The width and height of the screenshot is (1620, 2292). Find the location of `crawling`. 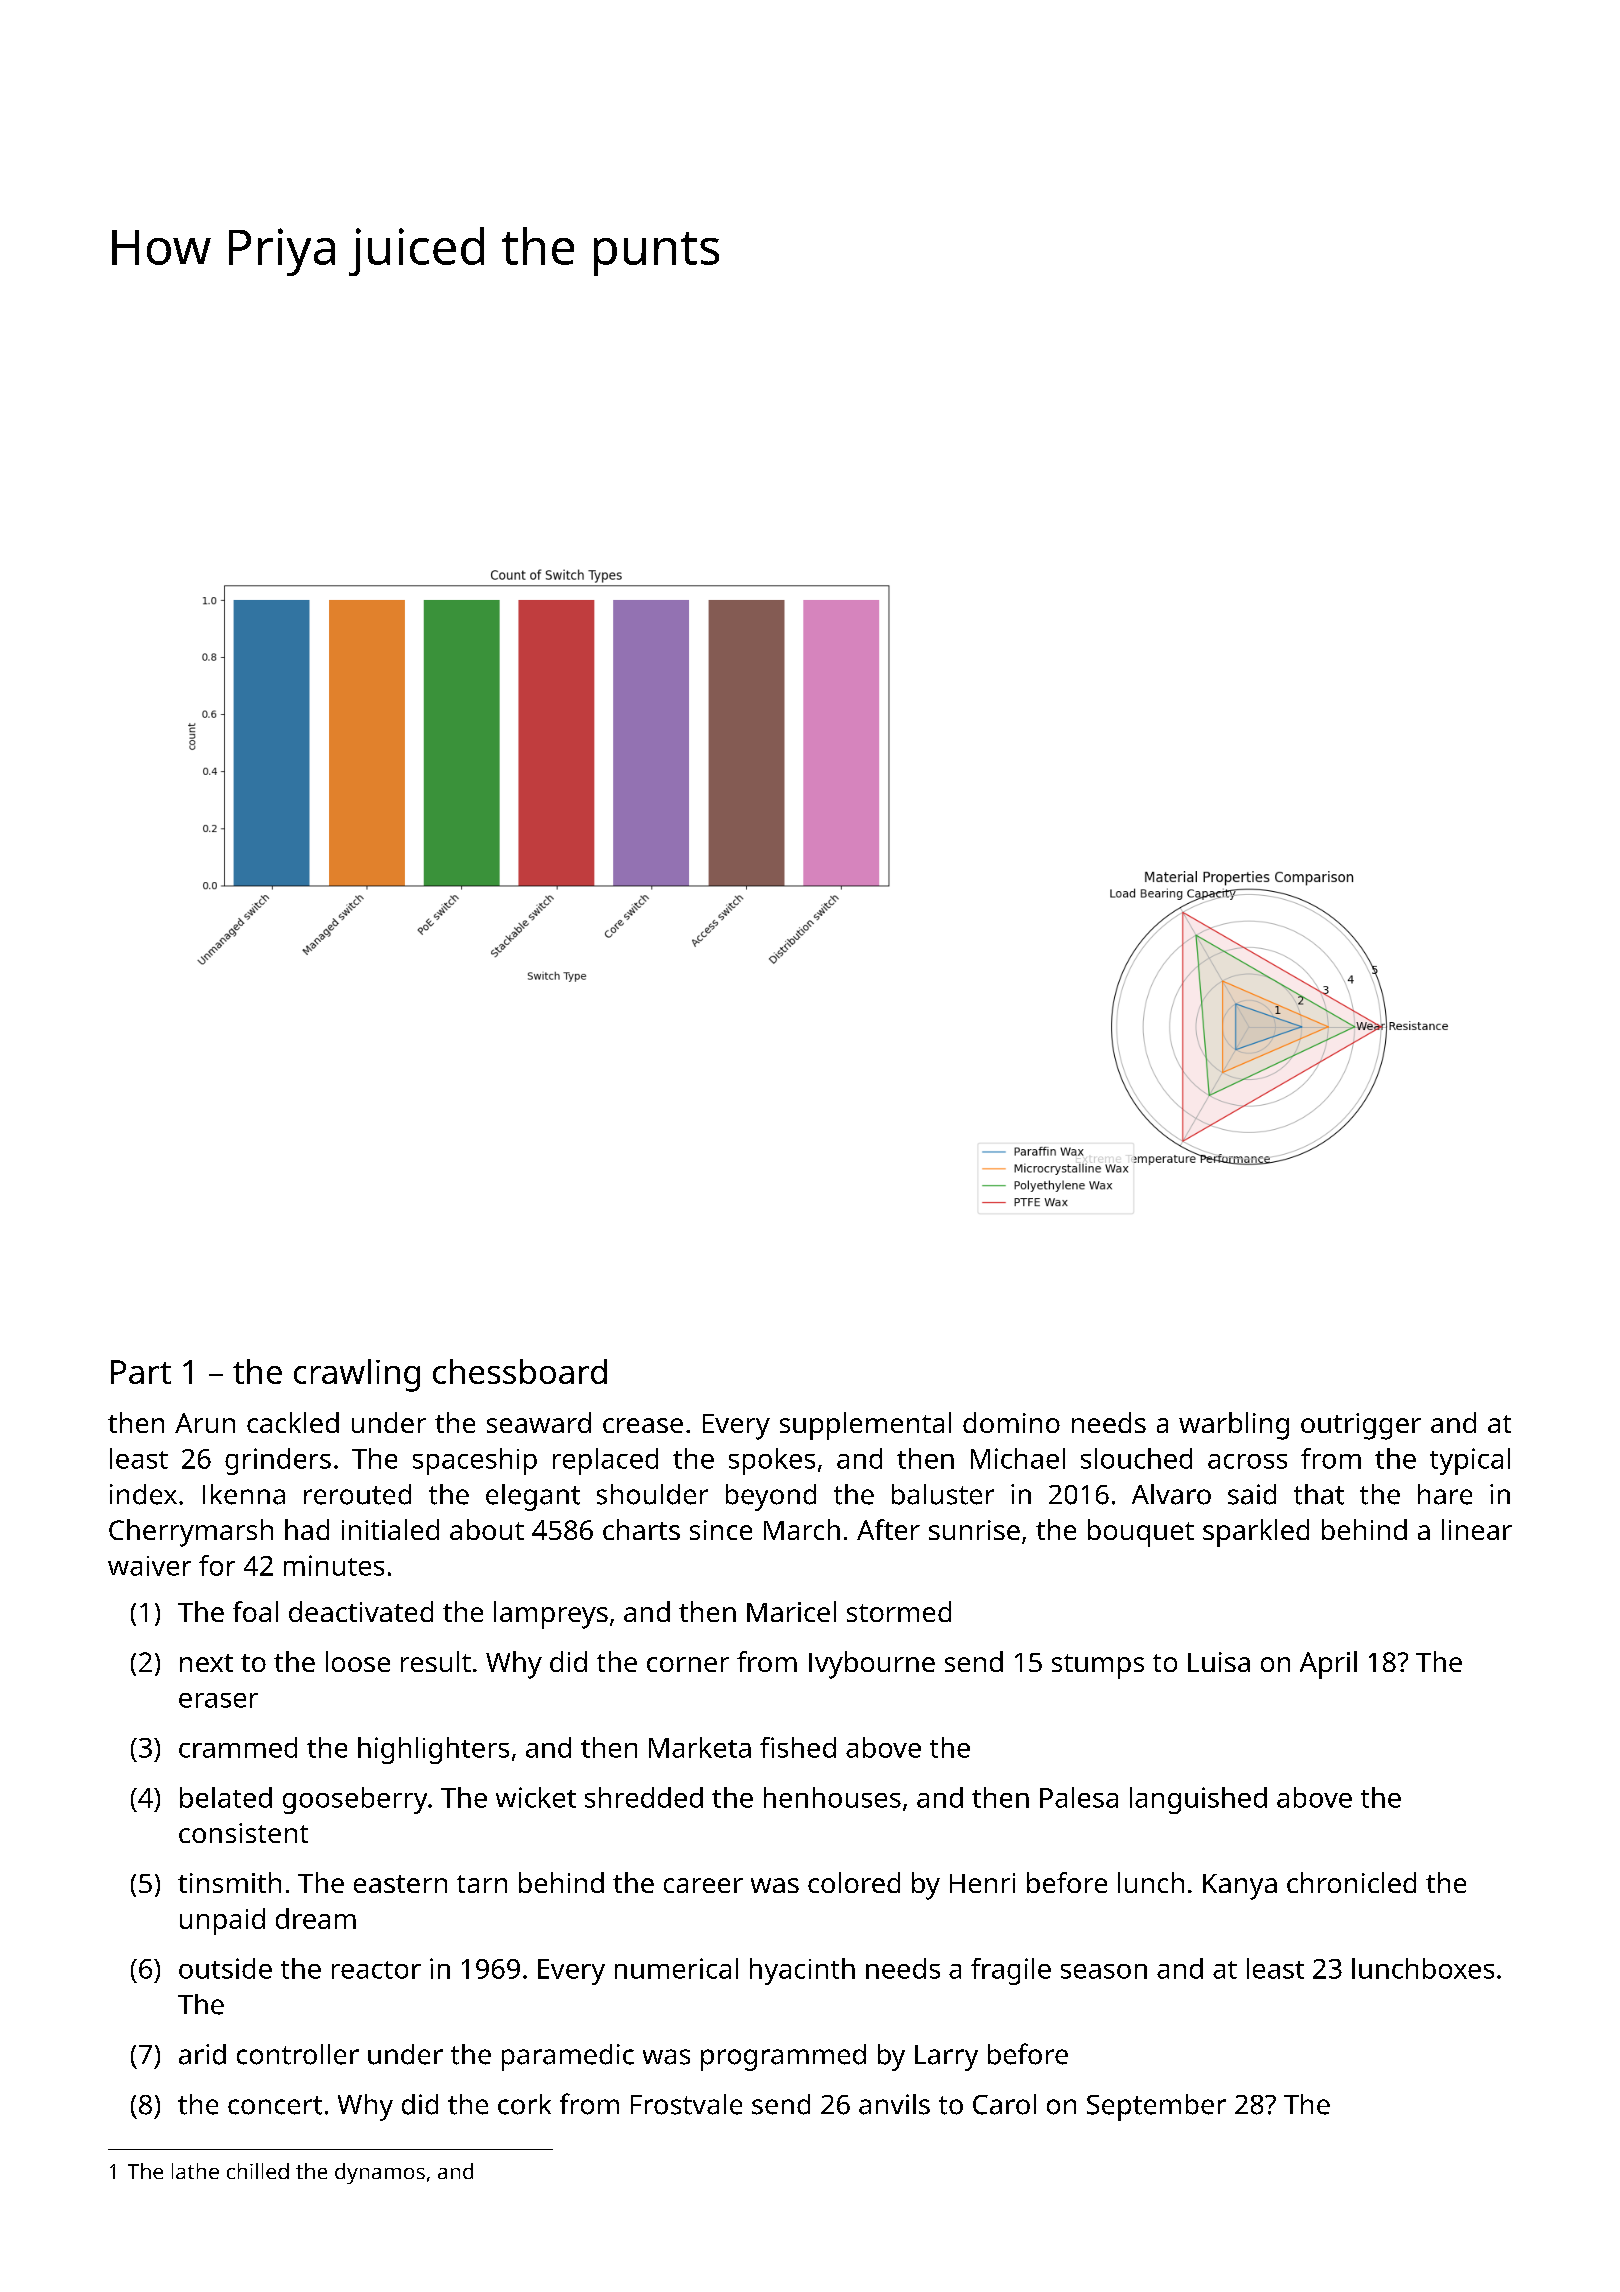

crawling is located at coordinates (357, 1375).
